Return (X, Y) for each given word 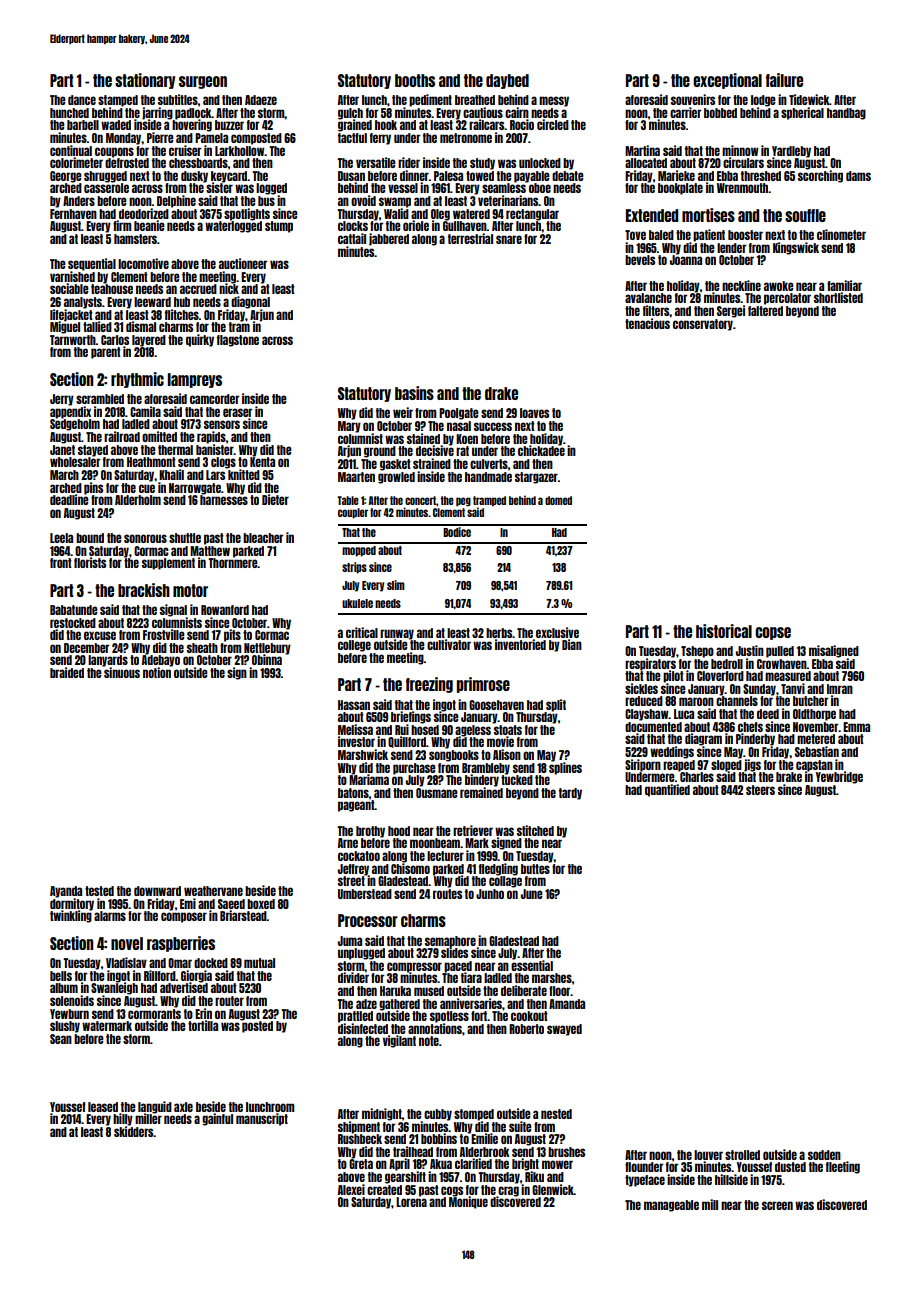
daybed (507, 81)
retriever (473, 830)
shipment (359, 1127)
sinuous (122, 672)
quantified (667, 790)
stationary (145, 81)
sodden (824, 1155)
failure (784, 80)
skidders (134, 1131)
